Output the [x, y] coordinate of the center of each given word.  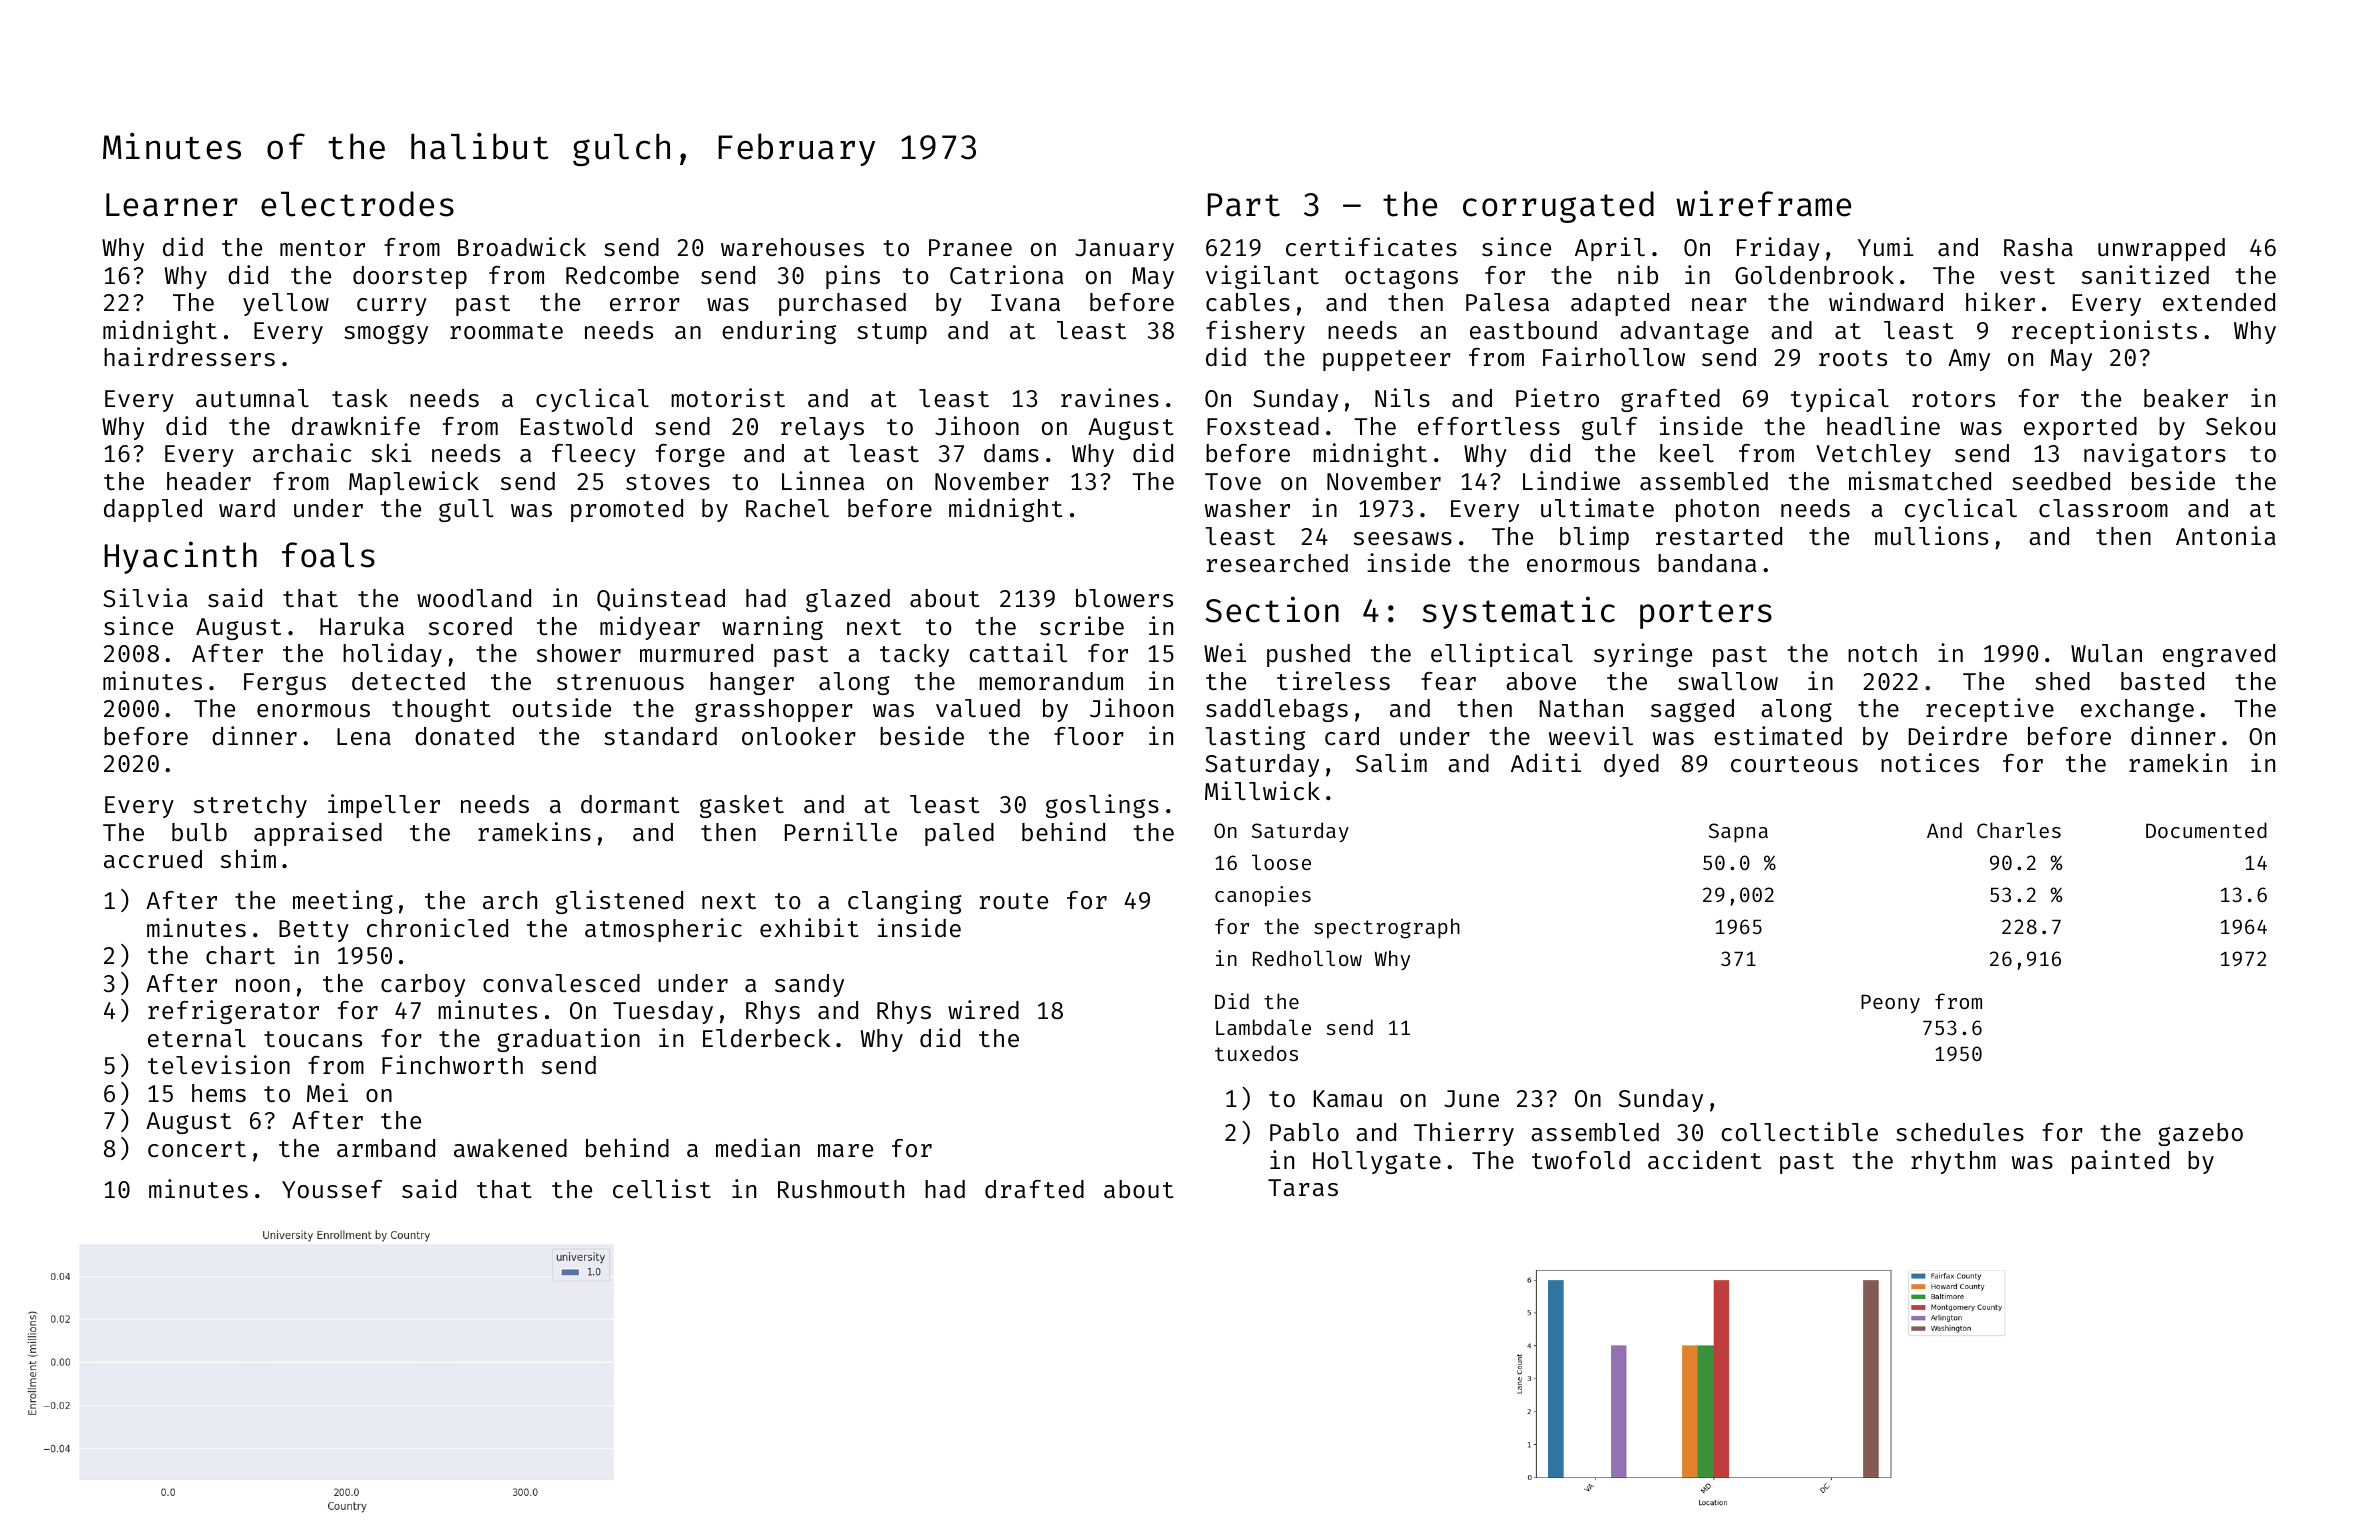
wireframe [1763, 203]
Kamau [1348, 1098]
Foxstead [1263, 426]
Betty [314, 931]
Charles [2019, 830]
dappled [153, 510]
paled [959, 834]
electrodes [357, 204]
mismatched [1920, 480]
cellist [662, 1188]
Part [1244, 205]
